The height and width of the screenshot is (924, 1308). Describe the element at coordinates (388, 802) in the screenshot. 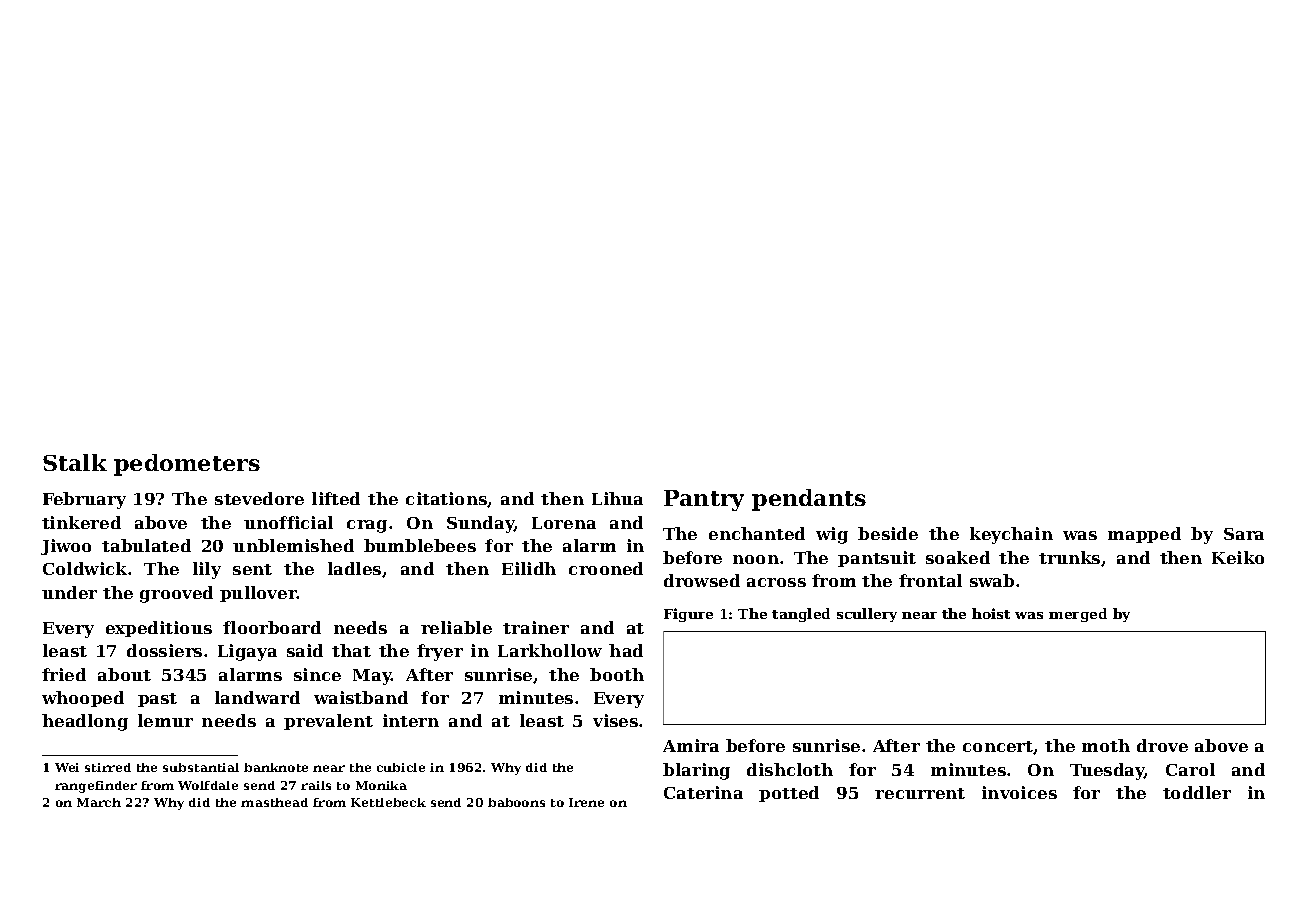

I see `Kettlebeck` at that location.
